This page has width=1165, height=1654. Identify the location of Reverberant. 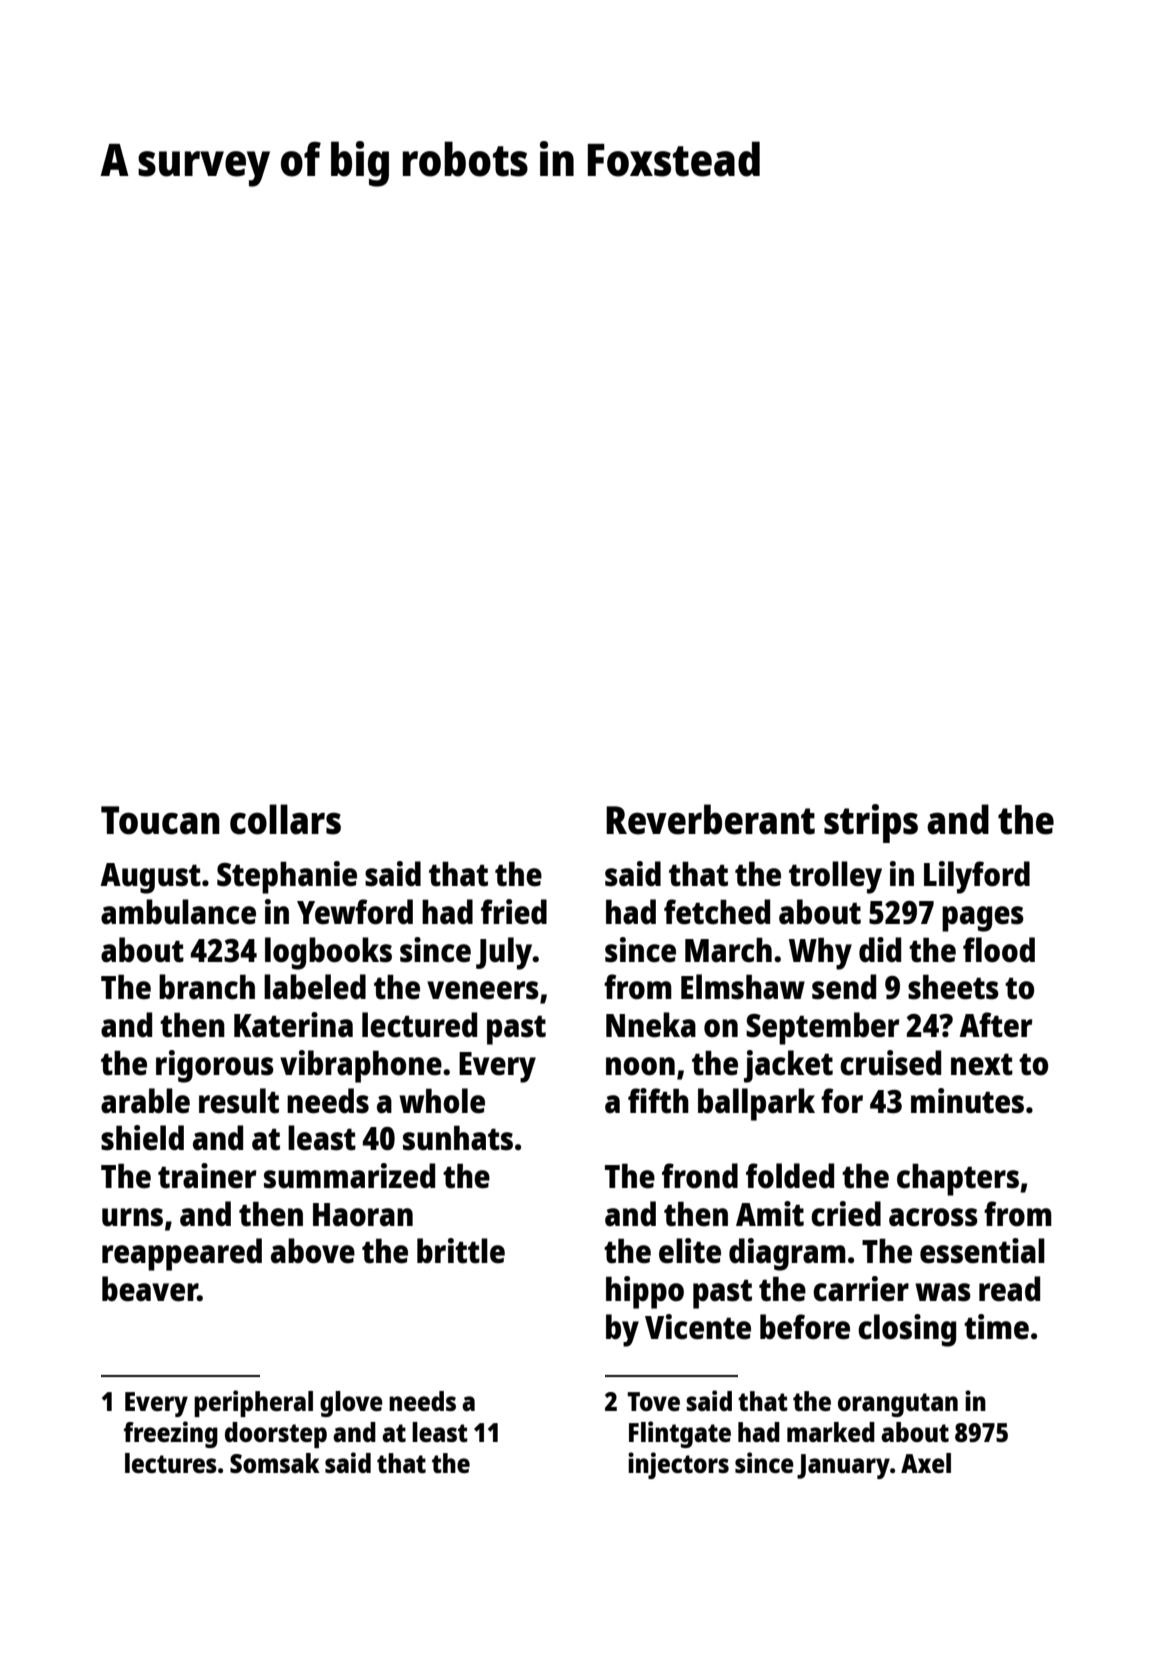
(710, 819).
